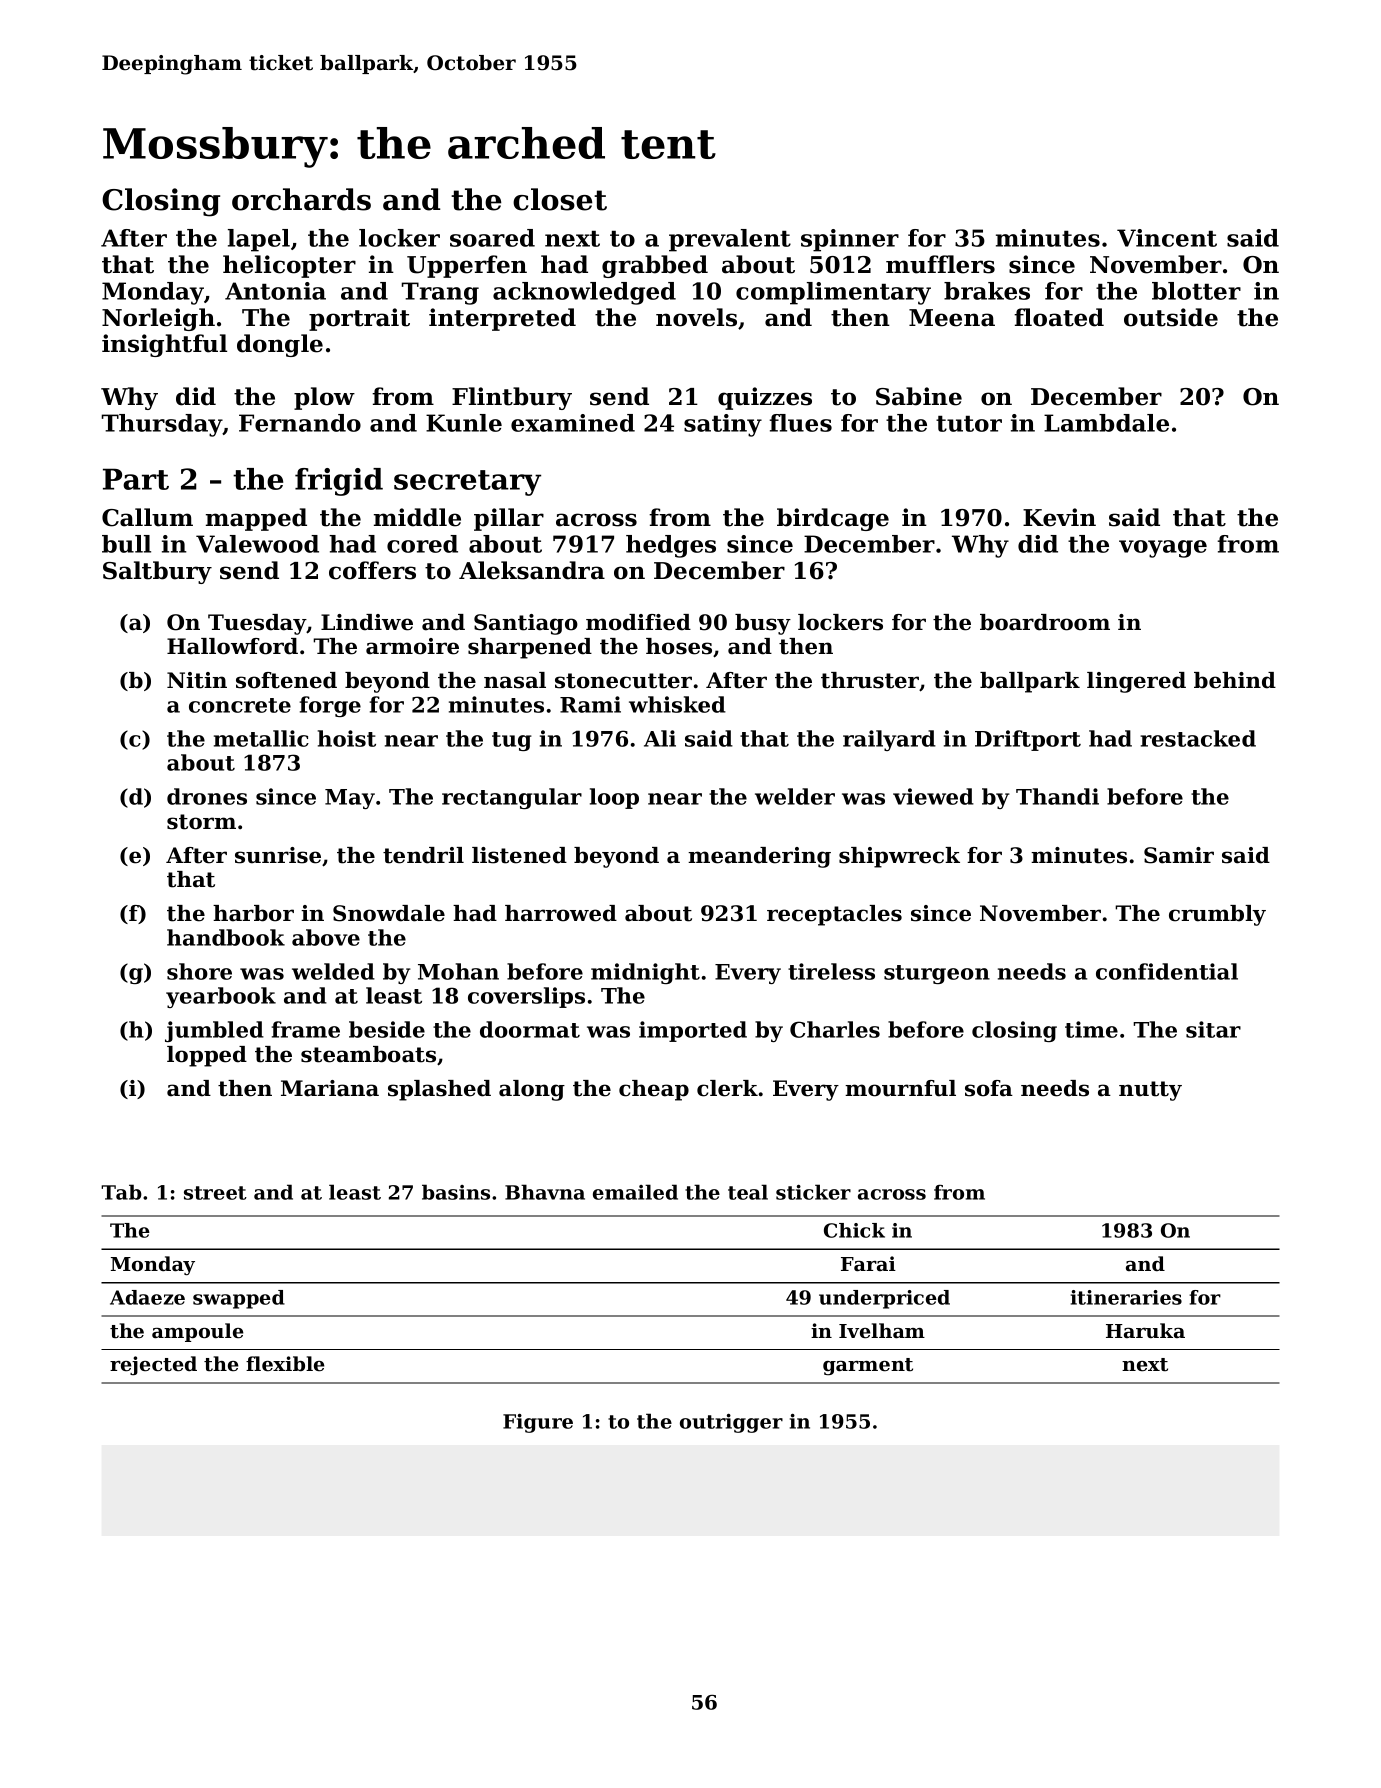 This image has height=1788, width=1381. I want to click on outrigger, so click(731, 1423).
